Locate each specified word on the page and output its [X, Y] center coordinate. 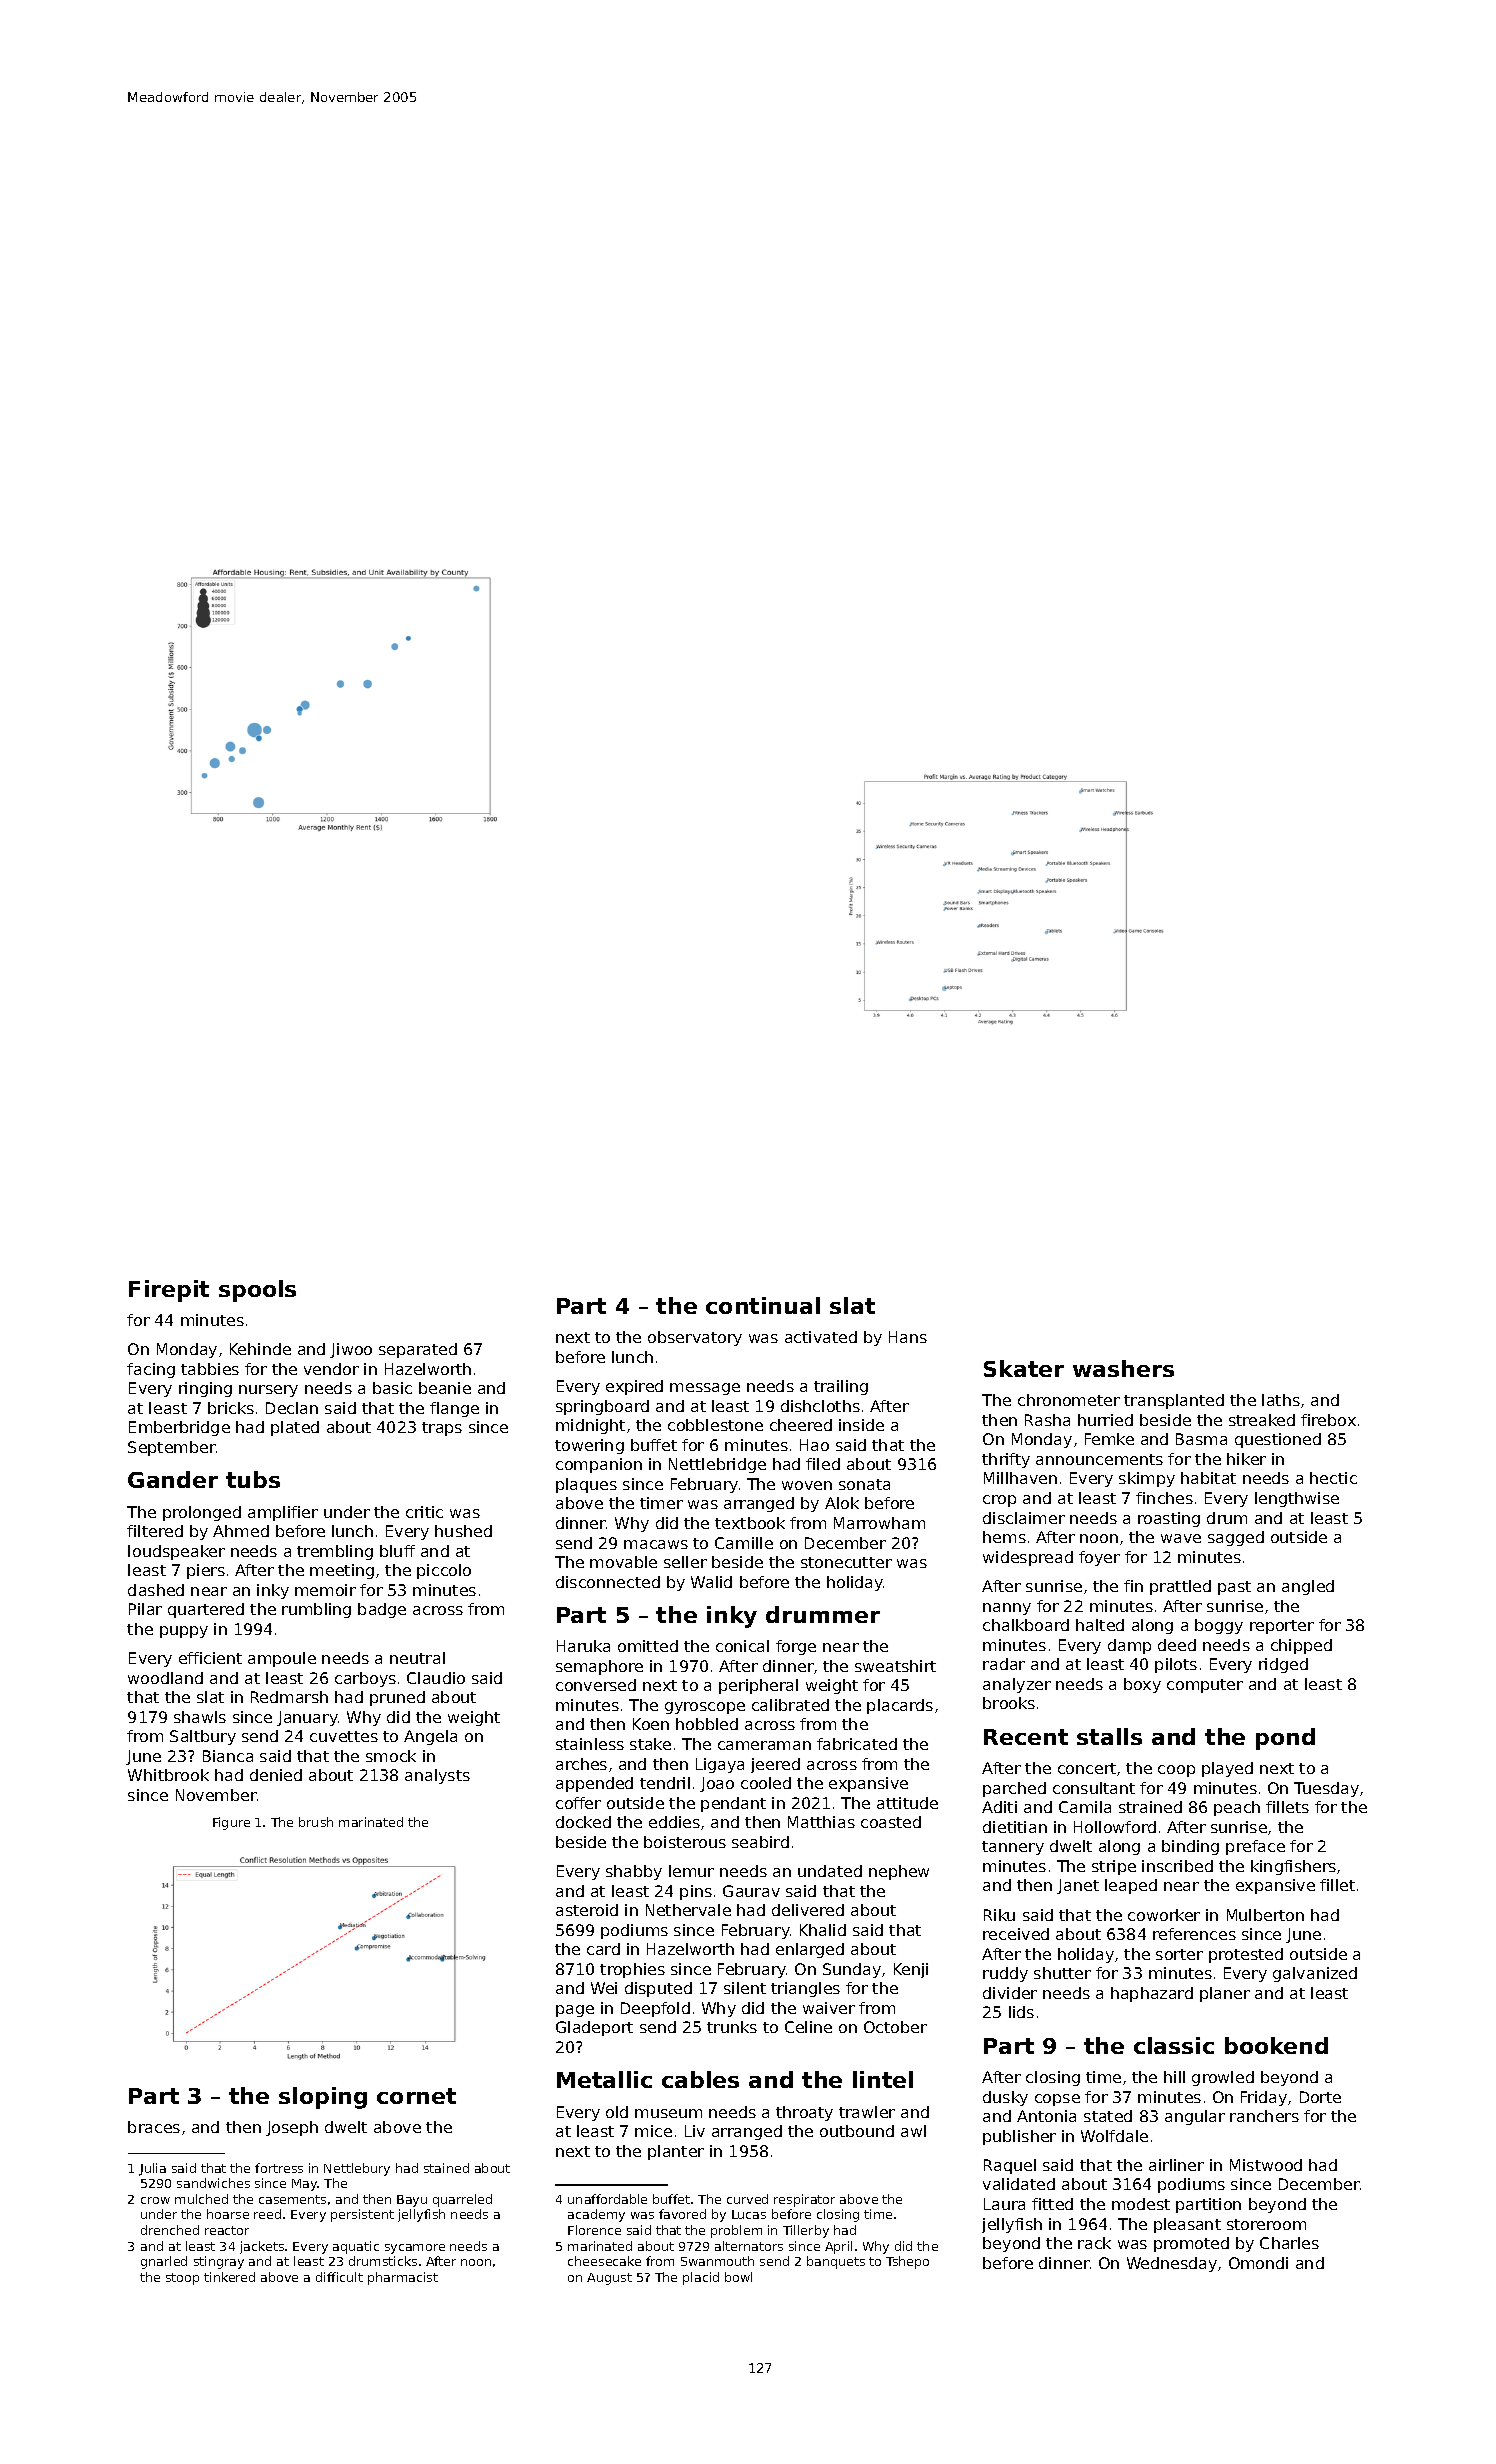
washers [1123, 1368]
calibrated [790, 1705]
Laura [1004, 2204]
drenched [170, 2230]
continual [763, 1305]
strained [1150, 1807]
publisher [1019, 2137]
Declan [292, 1408]
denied [276, 1775]
